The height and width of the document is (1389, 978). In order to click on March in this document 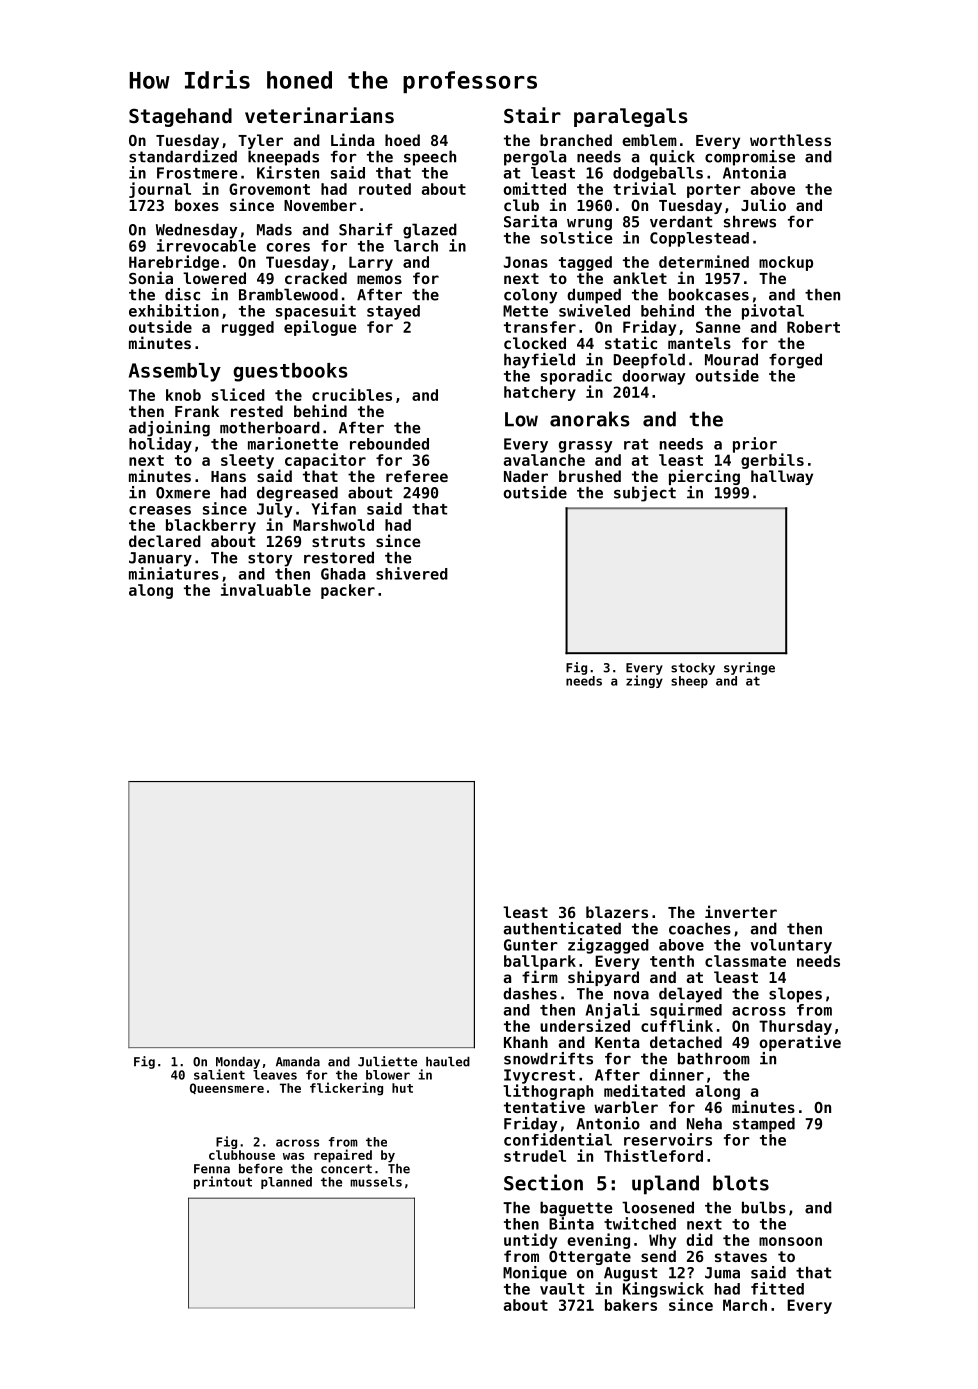, I will do `click(745, 1305)`.
